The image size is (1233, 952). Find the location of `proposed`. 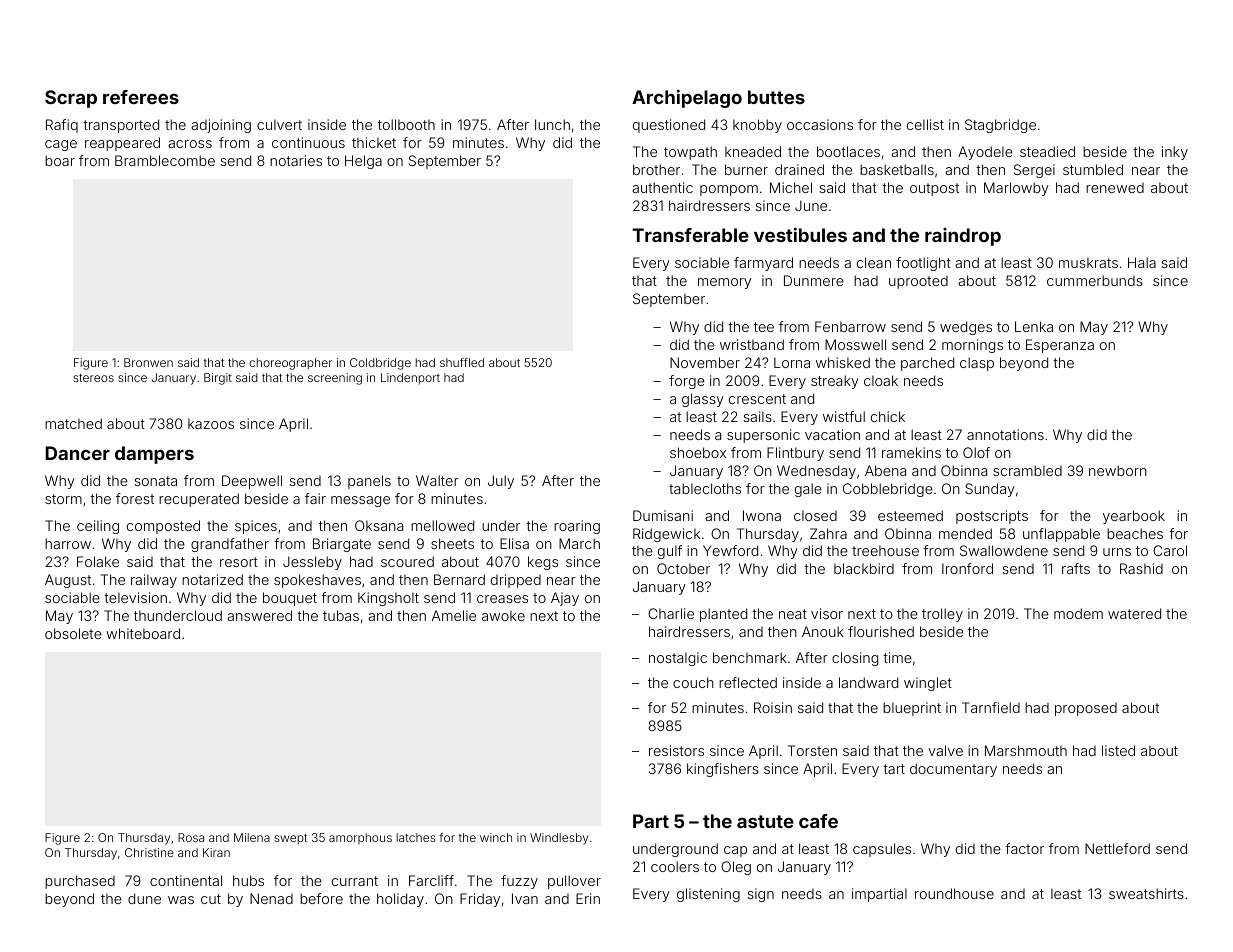

proposed is located at coordinates (1086, 709).
